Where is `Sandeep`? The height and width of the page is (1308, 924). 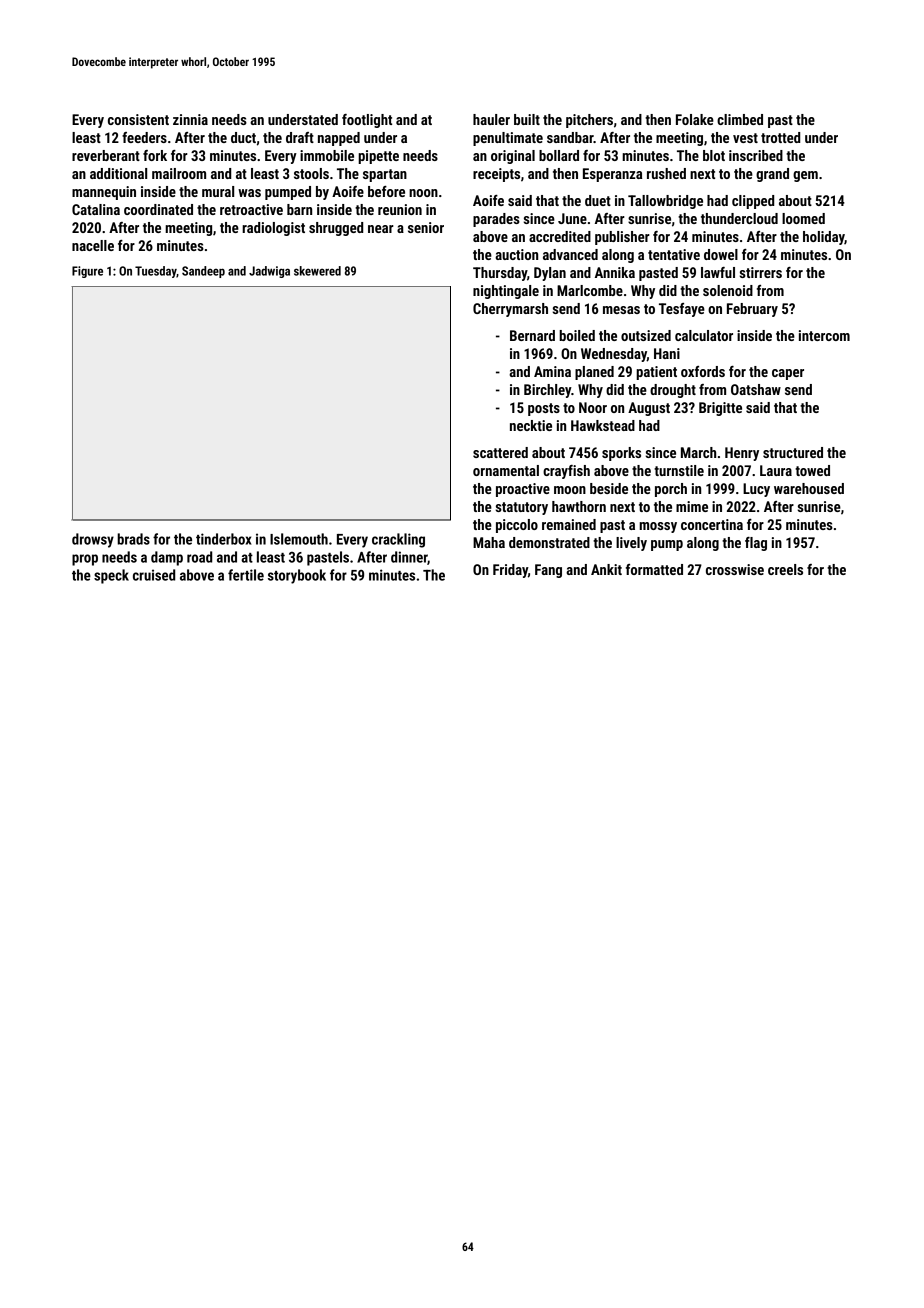 Sandeep is located at coordinates (203, 272).
